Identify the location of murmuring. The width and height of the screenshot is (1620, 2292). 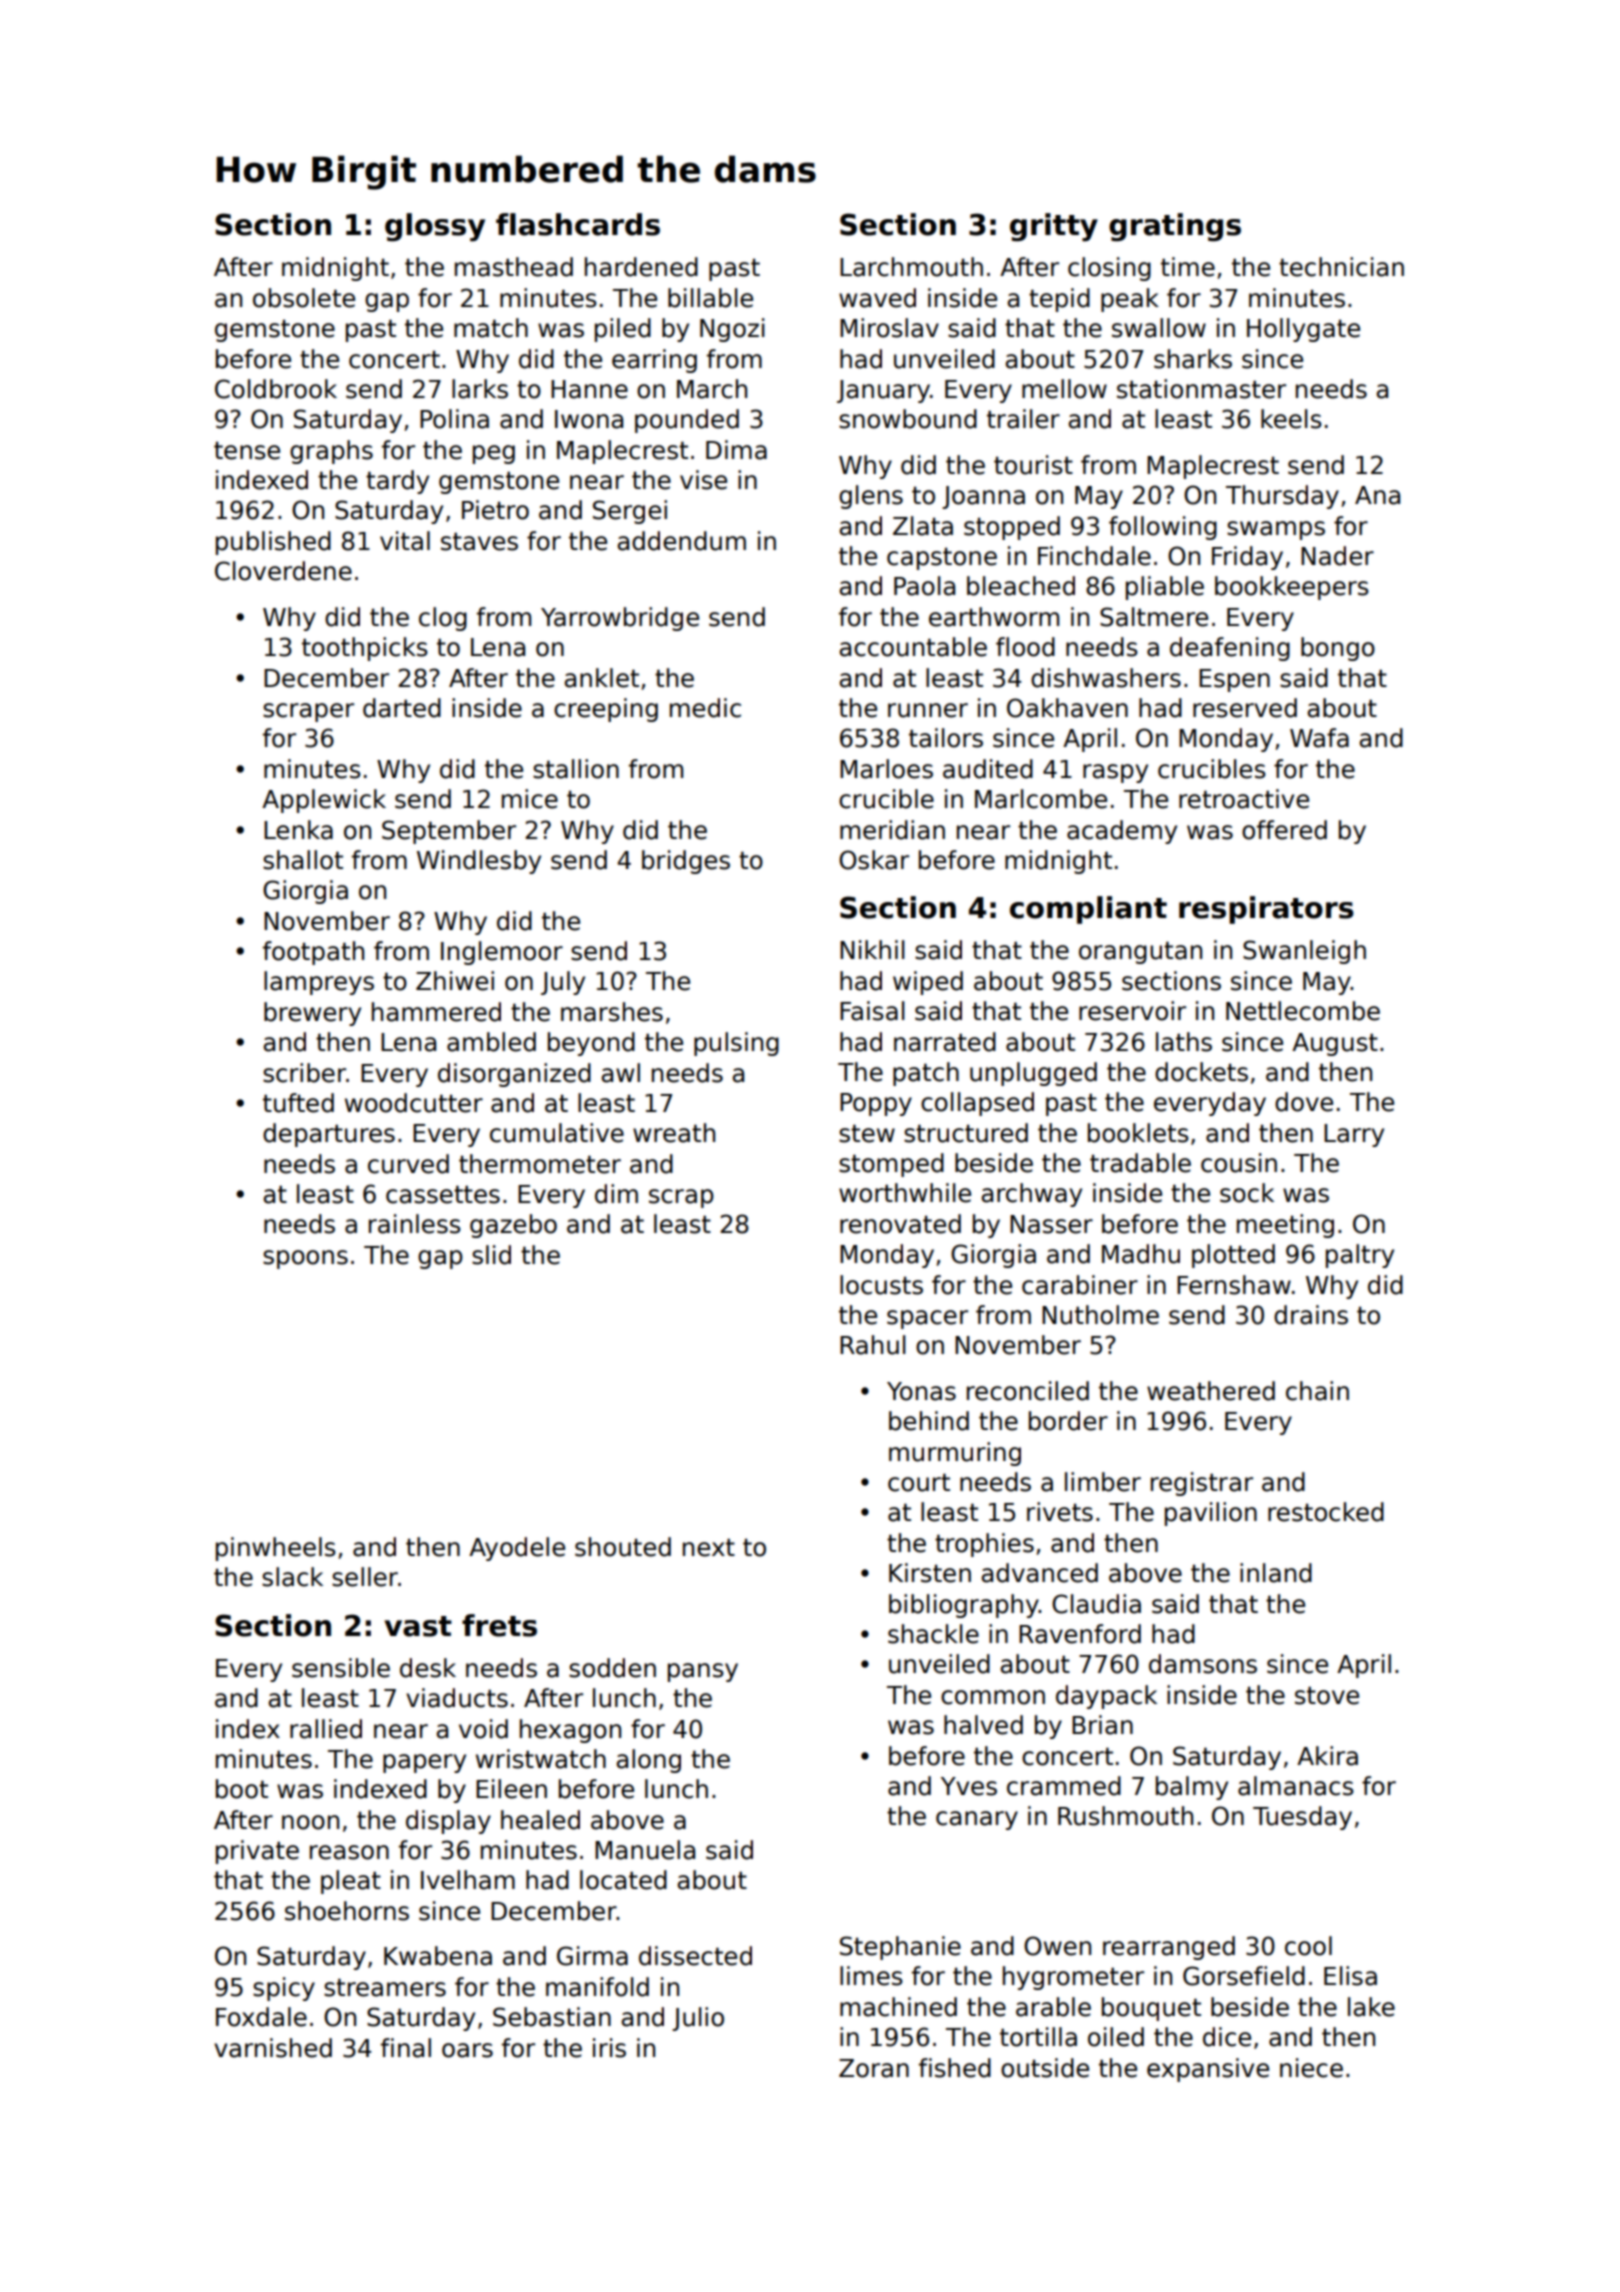
(955, 1454).
